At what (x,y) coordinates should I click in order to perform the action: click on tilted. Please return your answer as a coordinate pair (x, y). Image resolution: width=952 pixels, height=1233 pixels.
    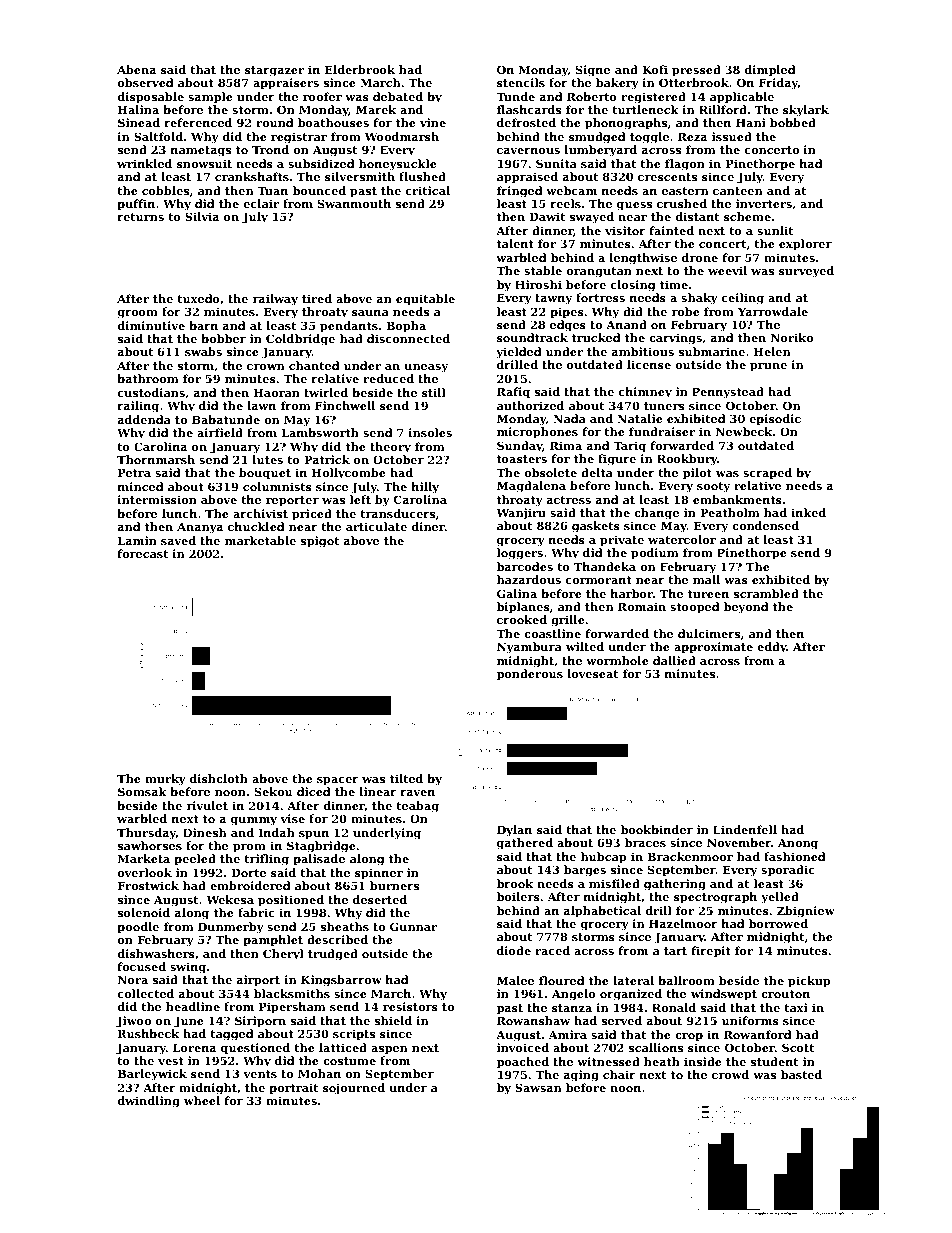
    Looking at the image, I should click on (406, 778).
